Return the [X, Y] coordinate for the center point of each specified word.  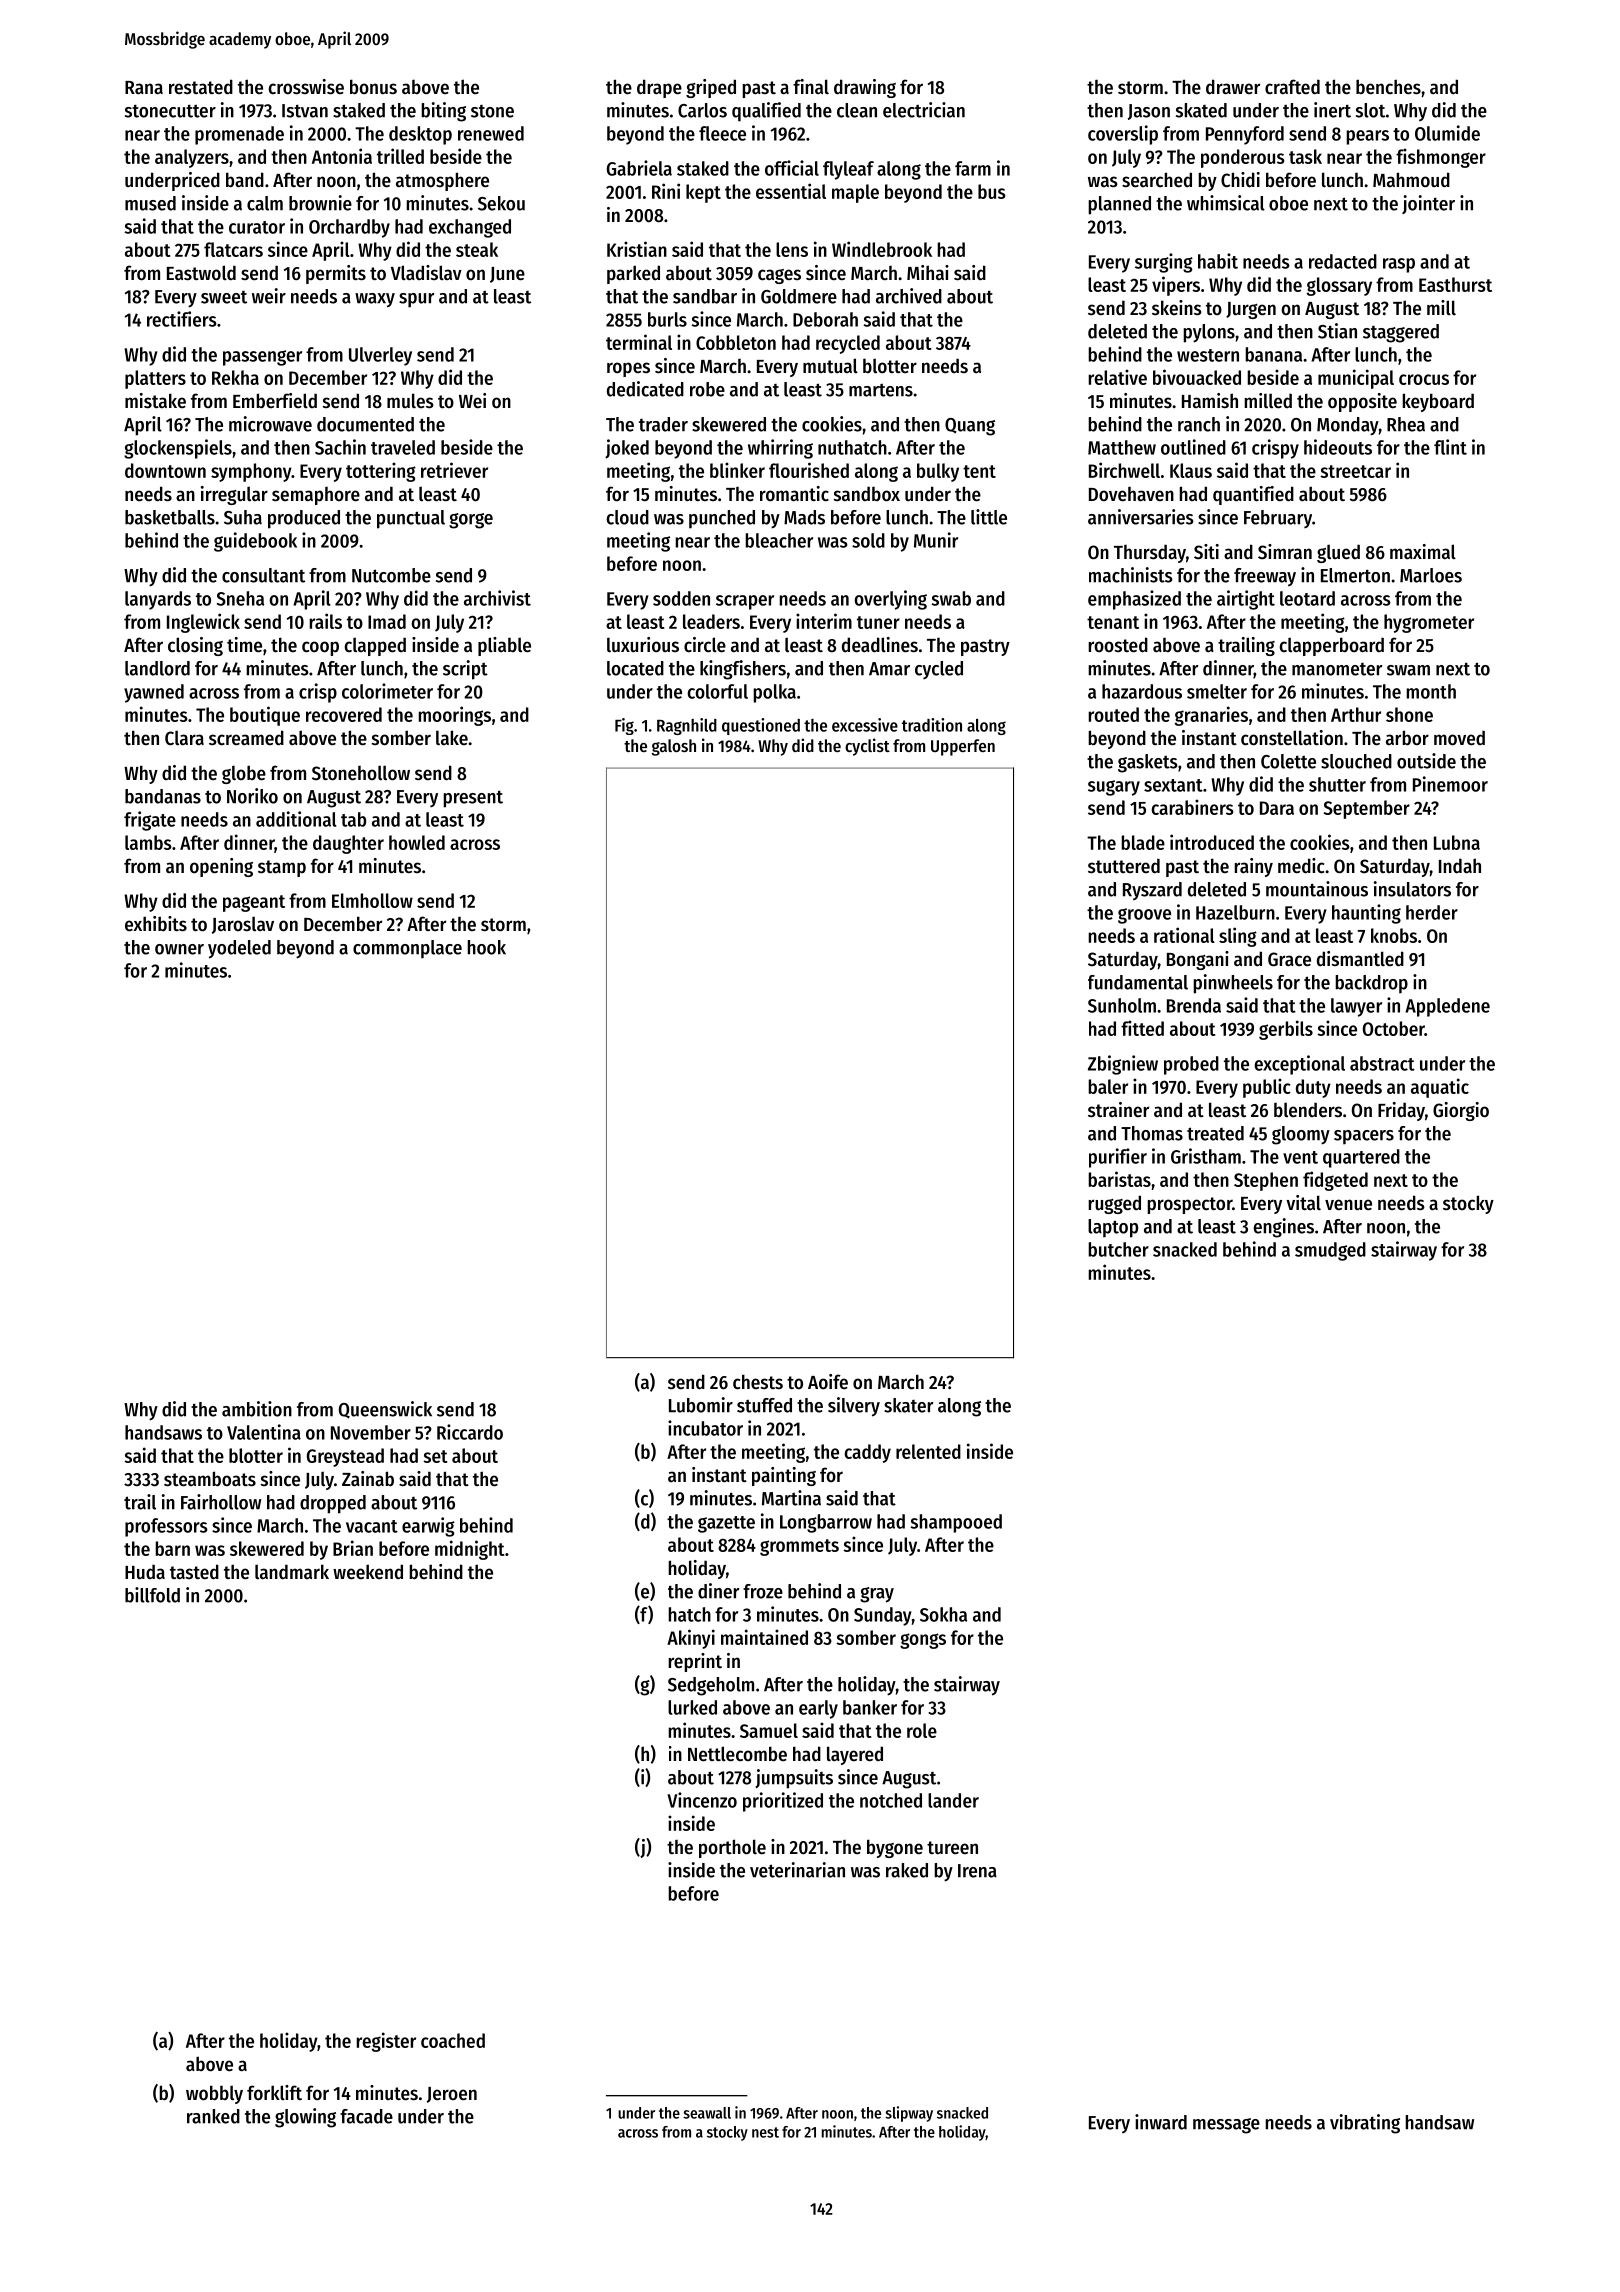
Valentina [264, 1432]
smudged [1330, 1251]
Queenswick [385, 1410]
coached [453, 2040]
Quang [970, 427]
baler [1108, 1086]
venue [1348, 1205]
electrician [924, 110]
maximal [1423, 551]
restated [201, 87]
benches [1388, 87]
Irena [977, 1871]
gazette [726, 1524]
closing [195, 646]
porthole [732, 1848]
